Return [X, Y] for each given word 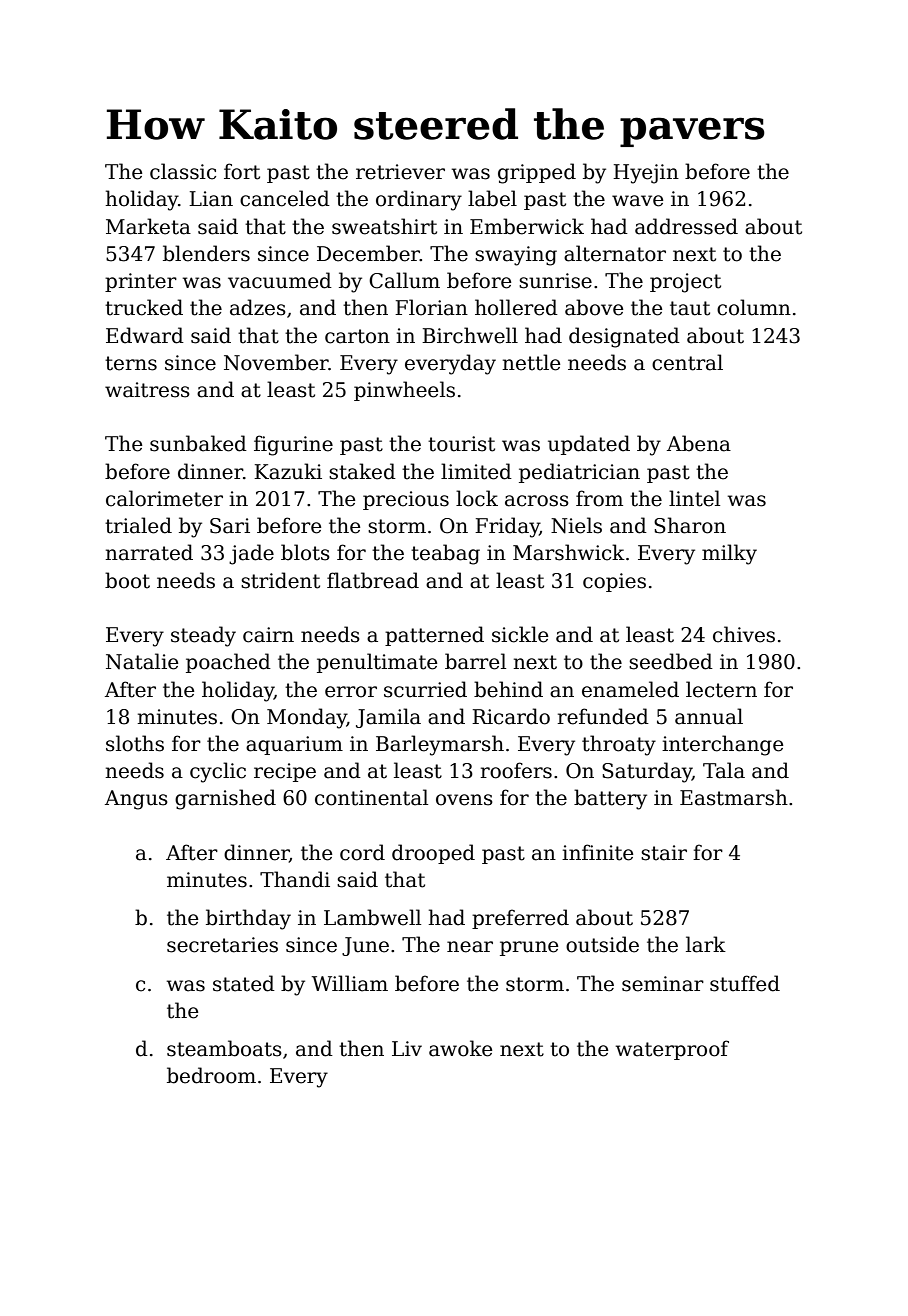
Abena [699, 443]
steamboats [224, 1048]
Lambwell [372, 917]
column [754, 307]
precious [406, 500]
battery [610, 799]
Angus [136, 800]
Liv [407, 1048]
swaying [516, 256]
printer [141, 282]
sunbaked [198, 443]
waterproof [672, 1050]
